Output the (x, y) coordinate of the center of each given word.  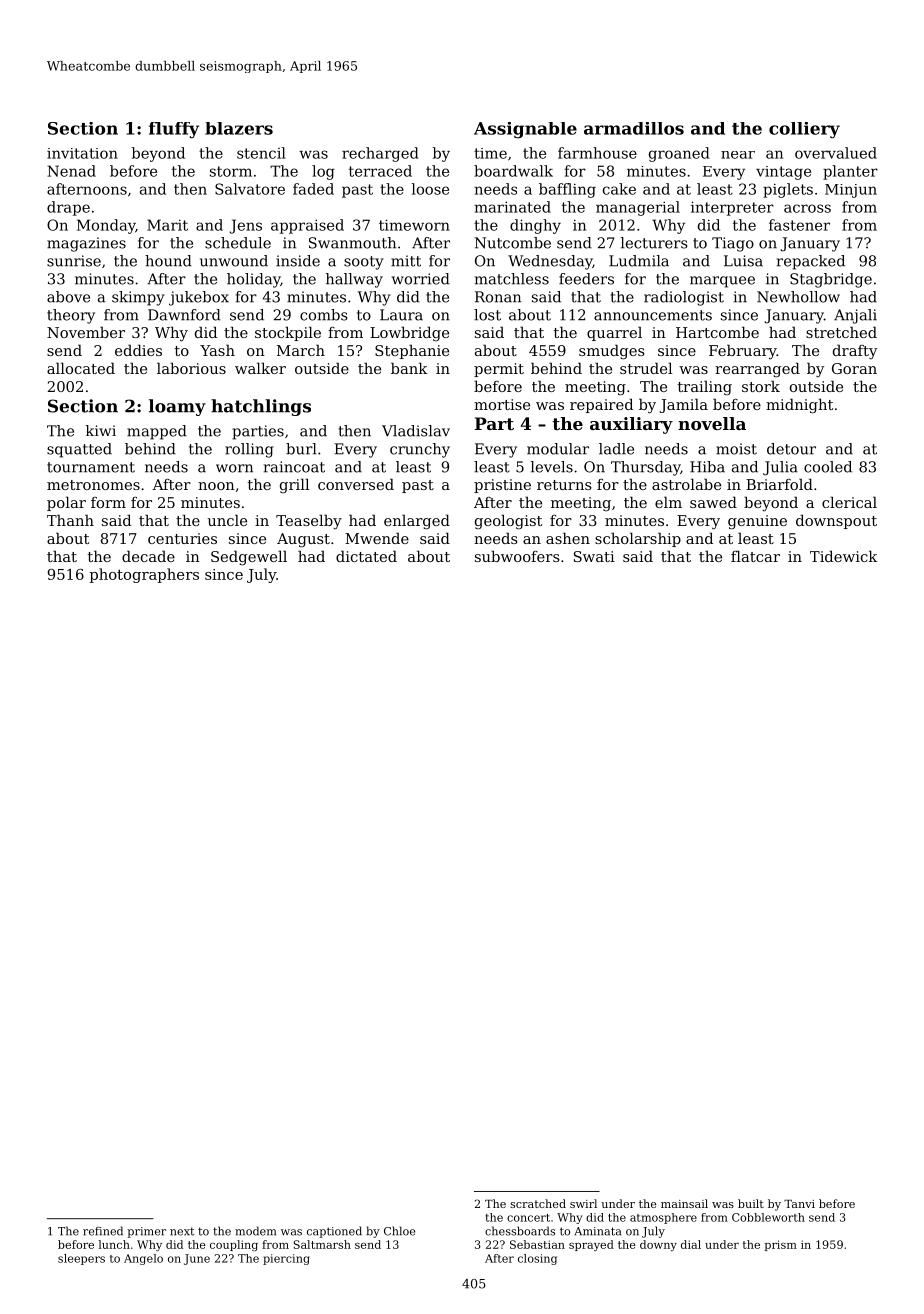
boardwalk (513, 171)
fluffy (174, 130)
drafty (855, 352)
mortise (502, 404)
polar (66, 503)
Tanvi (799, 1204)
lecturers (654, 243)
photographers (144, 575)
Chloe (399, 1231)
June (197, 1259)
